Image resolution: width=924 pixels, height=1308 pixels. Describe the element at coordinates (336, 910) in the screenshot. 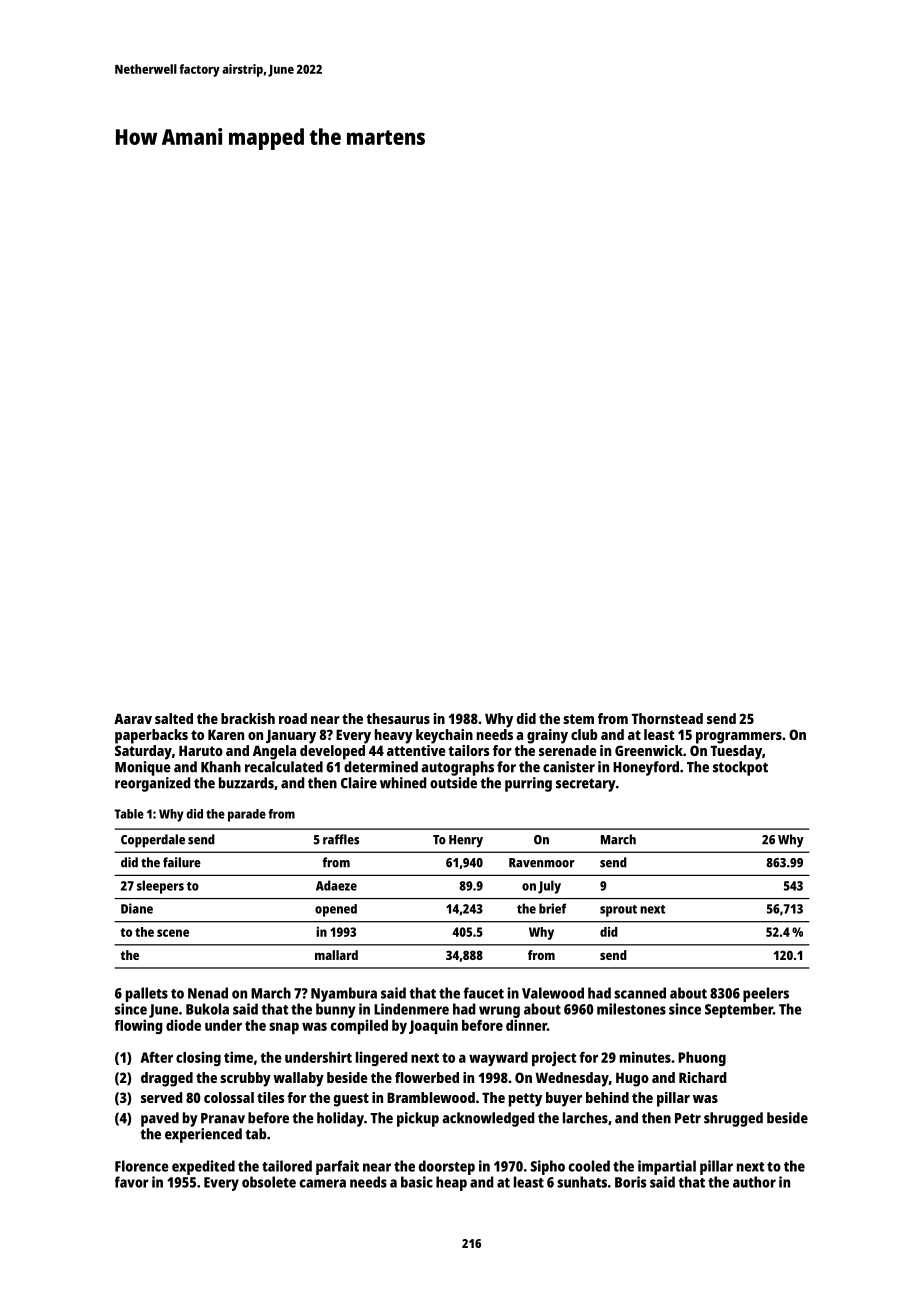

I see `opened` at that location.
